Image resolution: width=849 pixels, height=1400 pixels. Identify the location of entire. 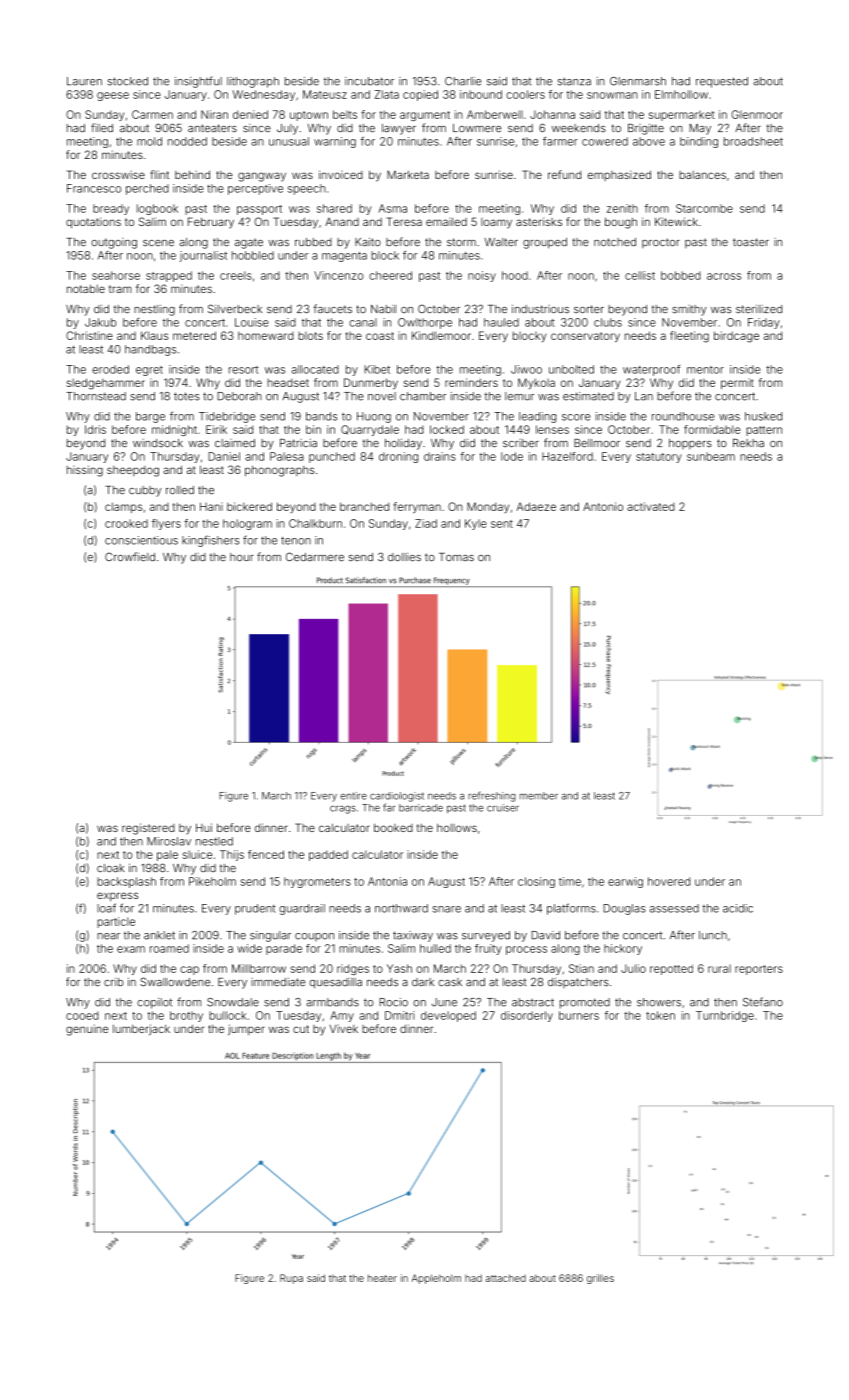
(353, 796).
